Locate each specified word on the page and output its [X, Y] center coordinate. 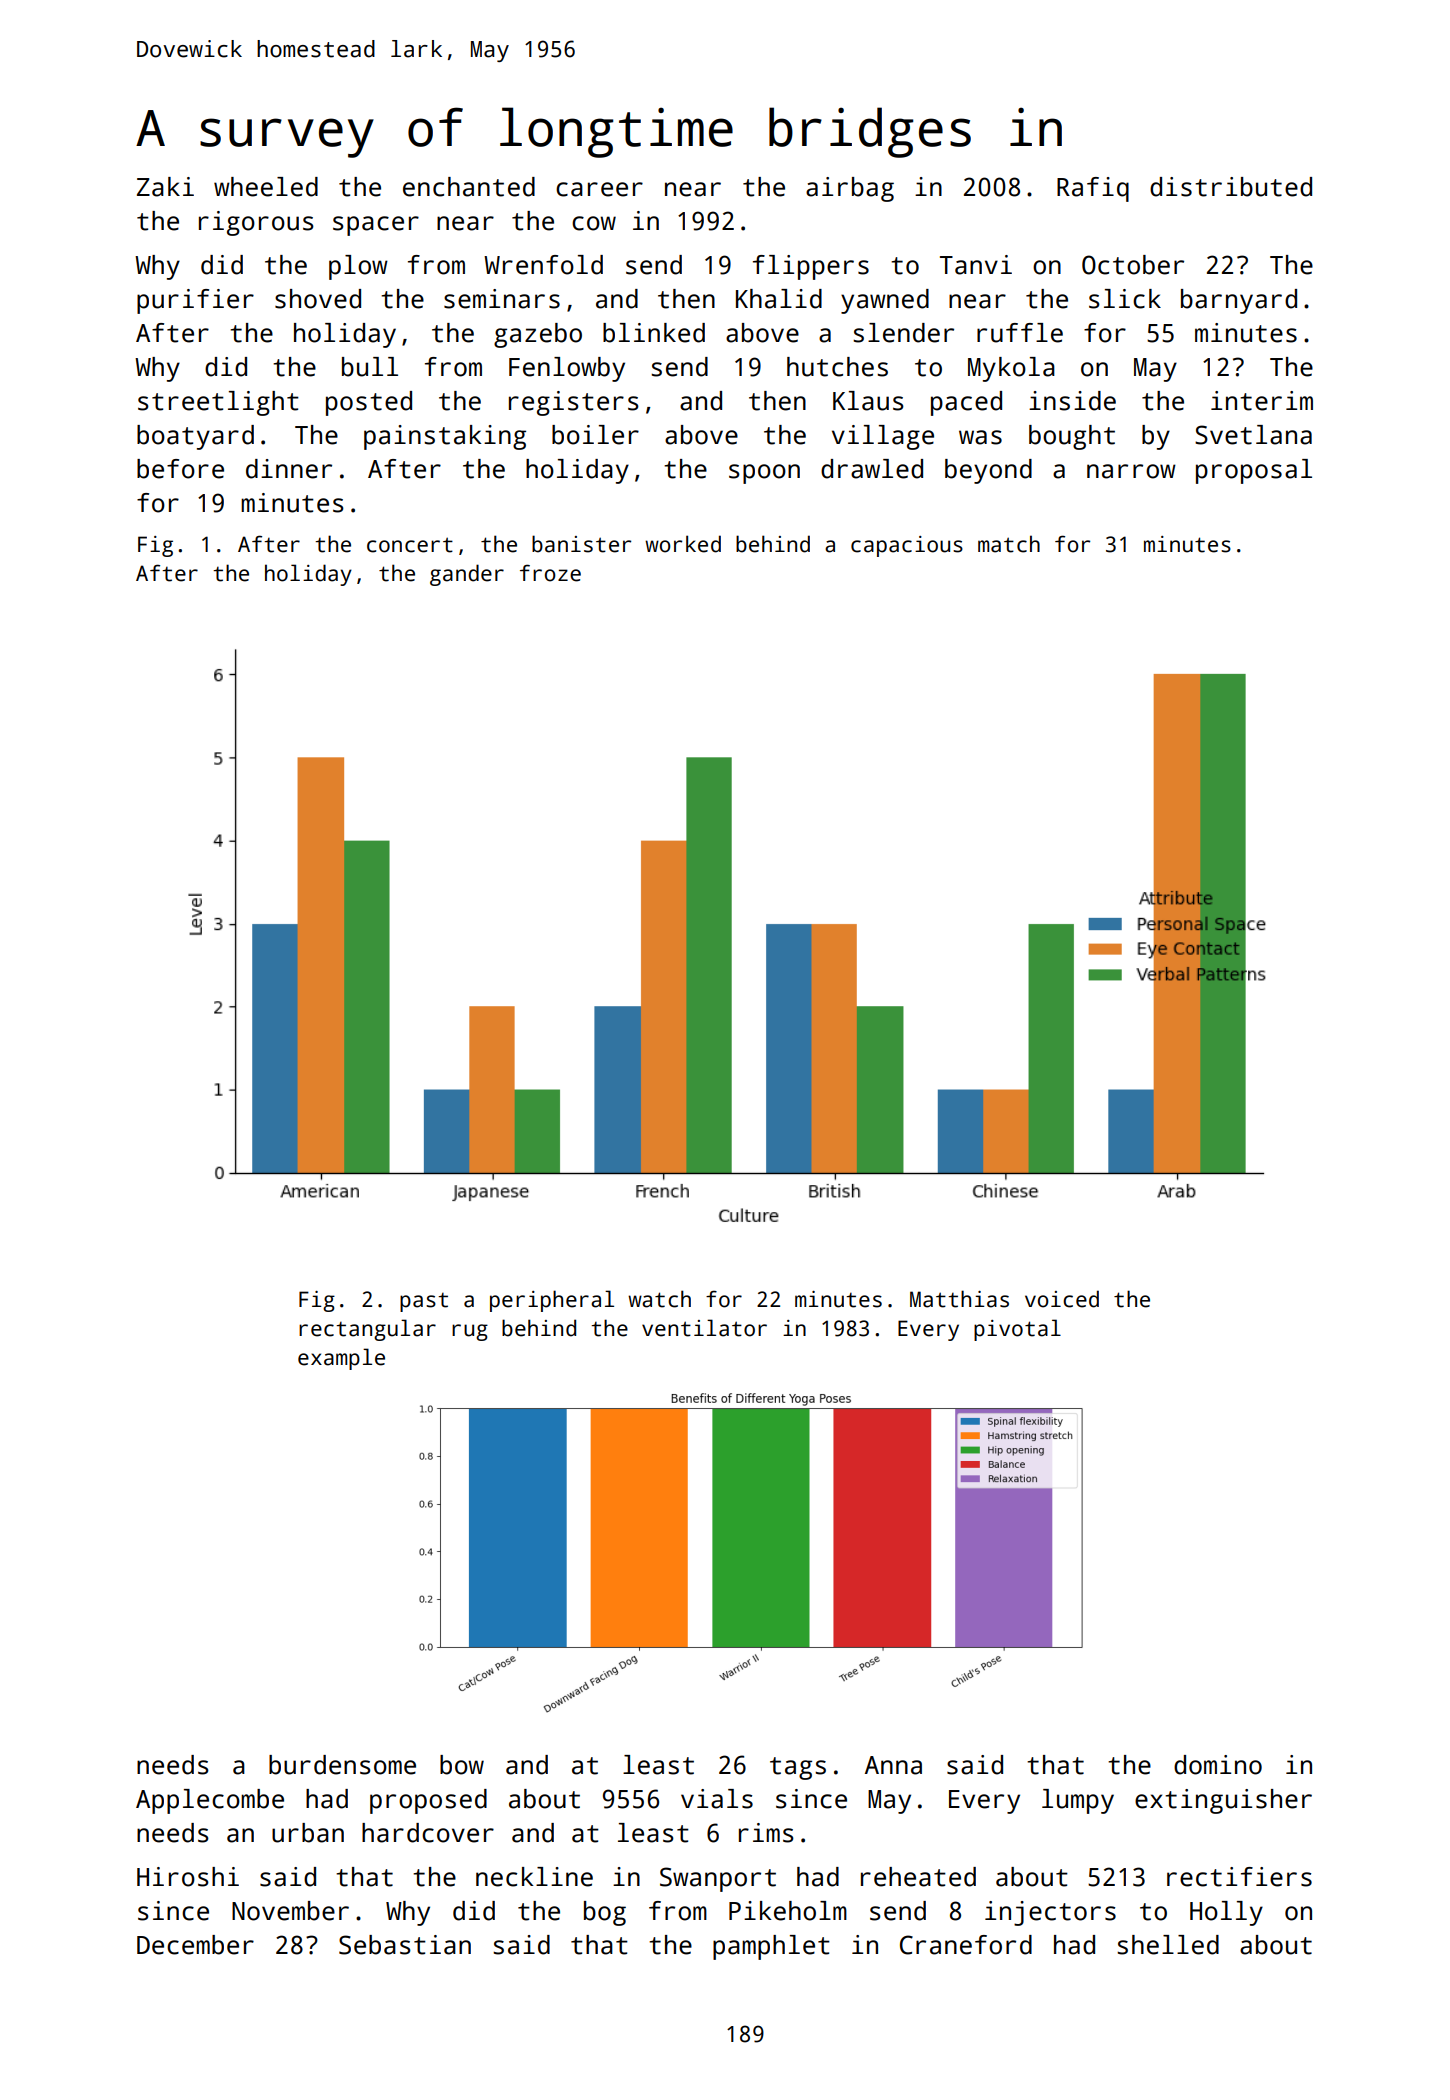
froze [550, 573]
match [1009, 544]
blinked [654, 333]
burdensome [342, 1765]
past [424, 1302]
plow [358, 267]
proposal [1254, 471]
